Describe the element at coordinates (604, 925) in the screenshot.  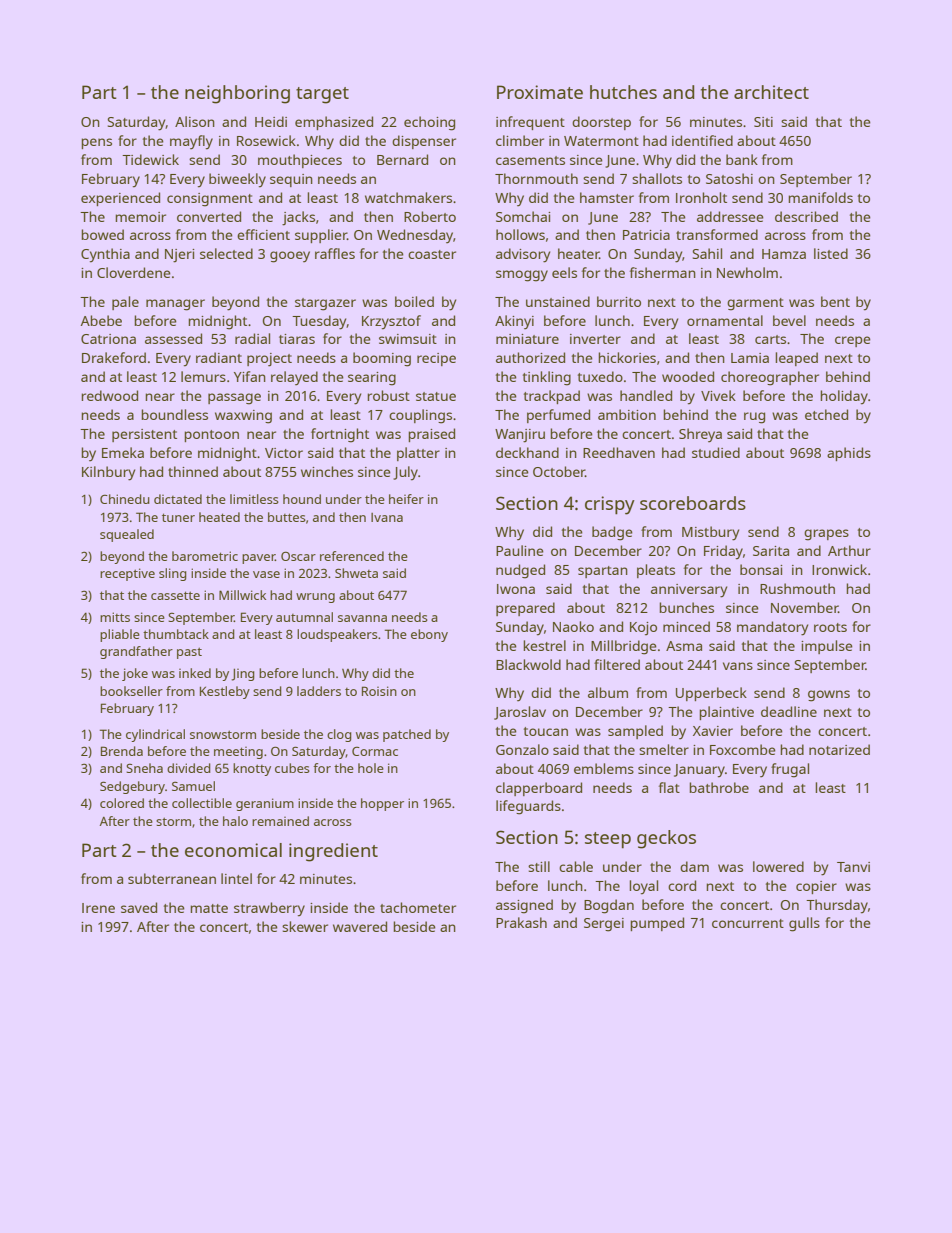
I see `Sergei` at that location.
